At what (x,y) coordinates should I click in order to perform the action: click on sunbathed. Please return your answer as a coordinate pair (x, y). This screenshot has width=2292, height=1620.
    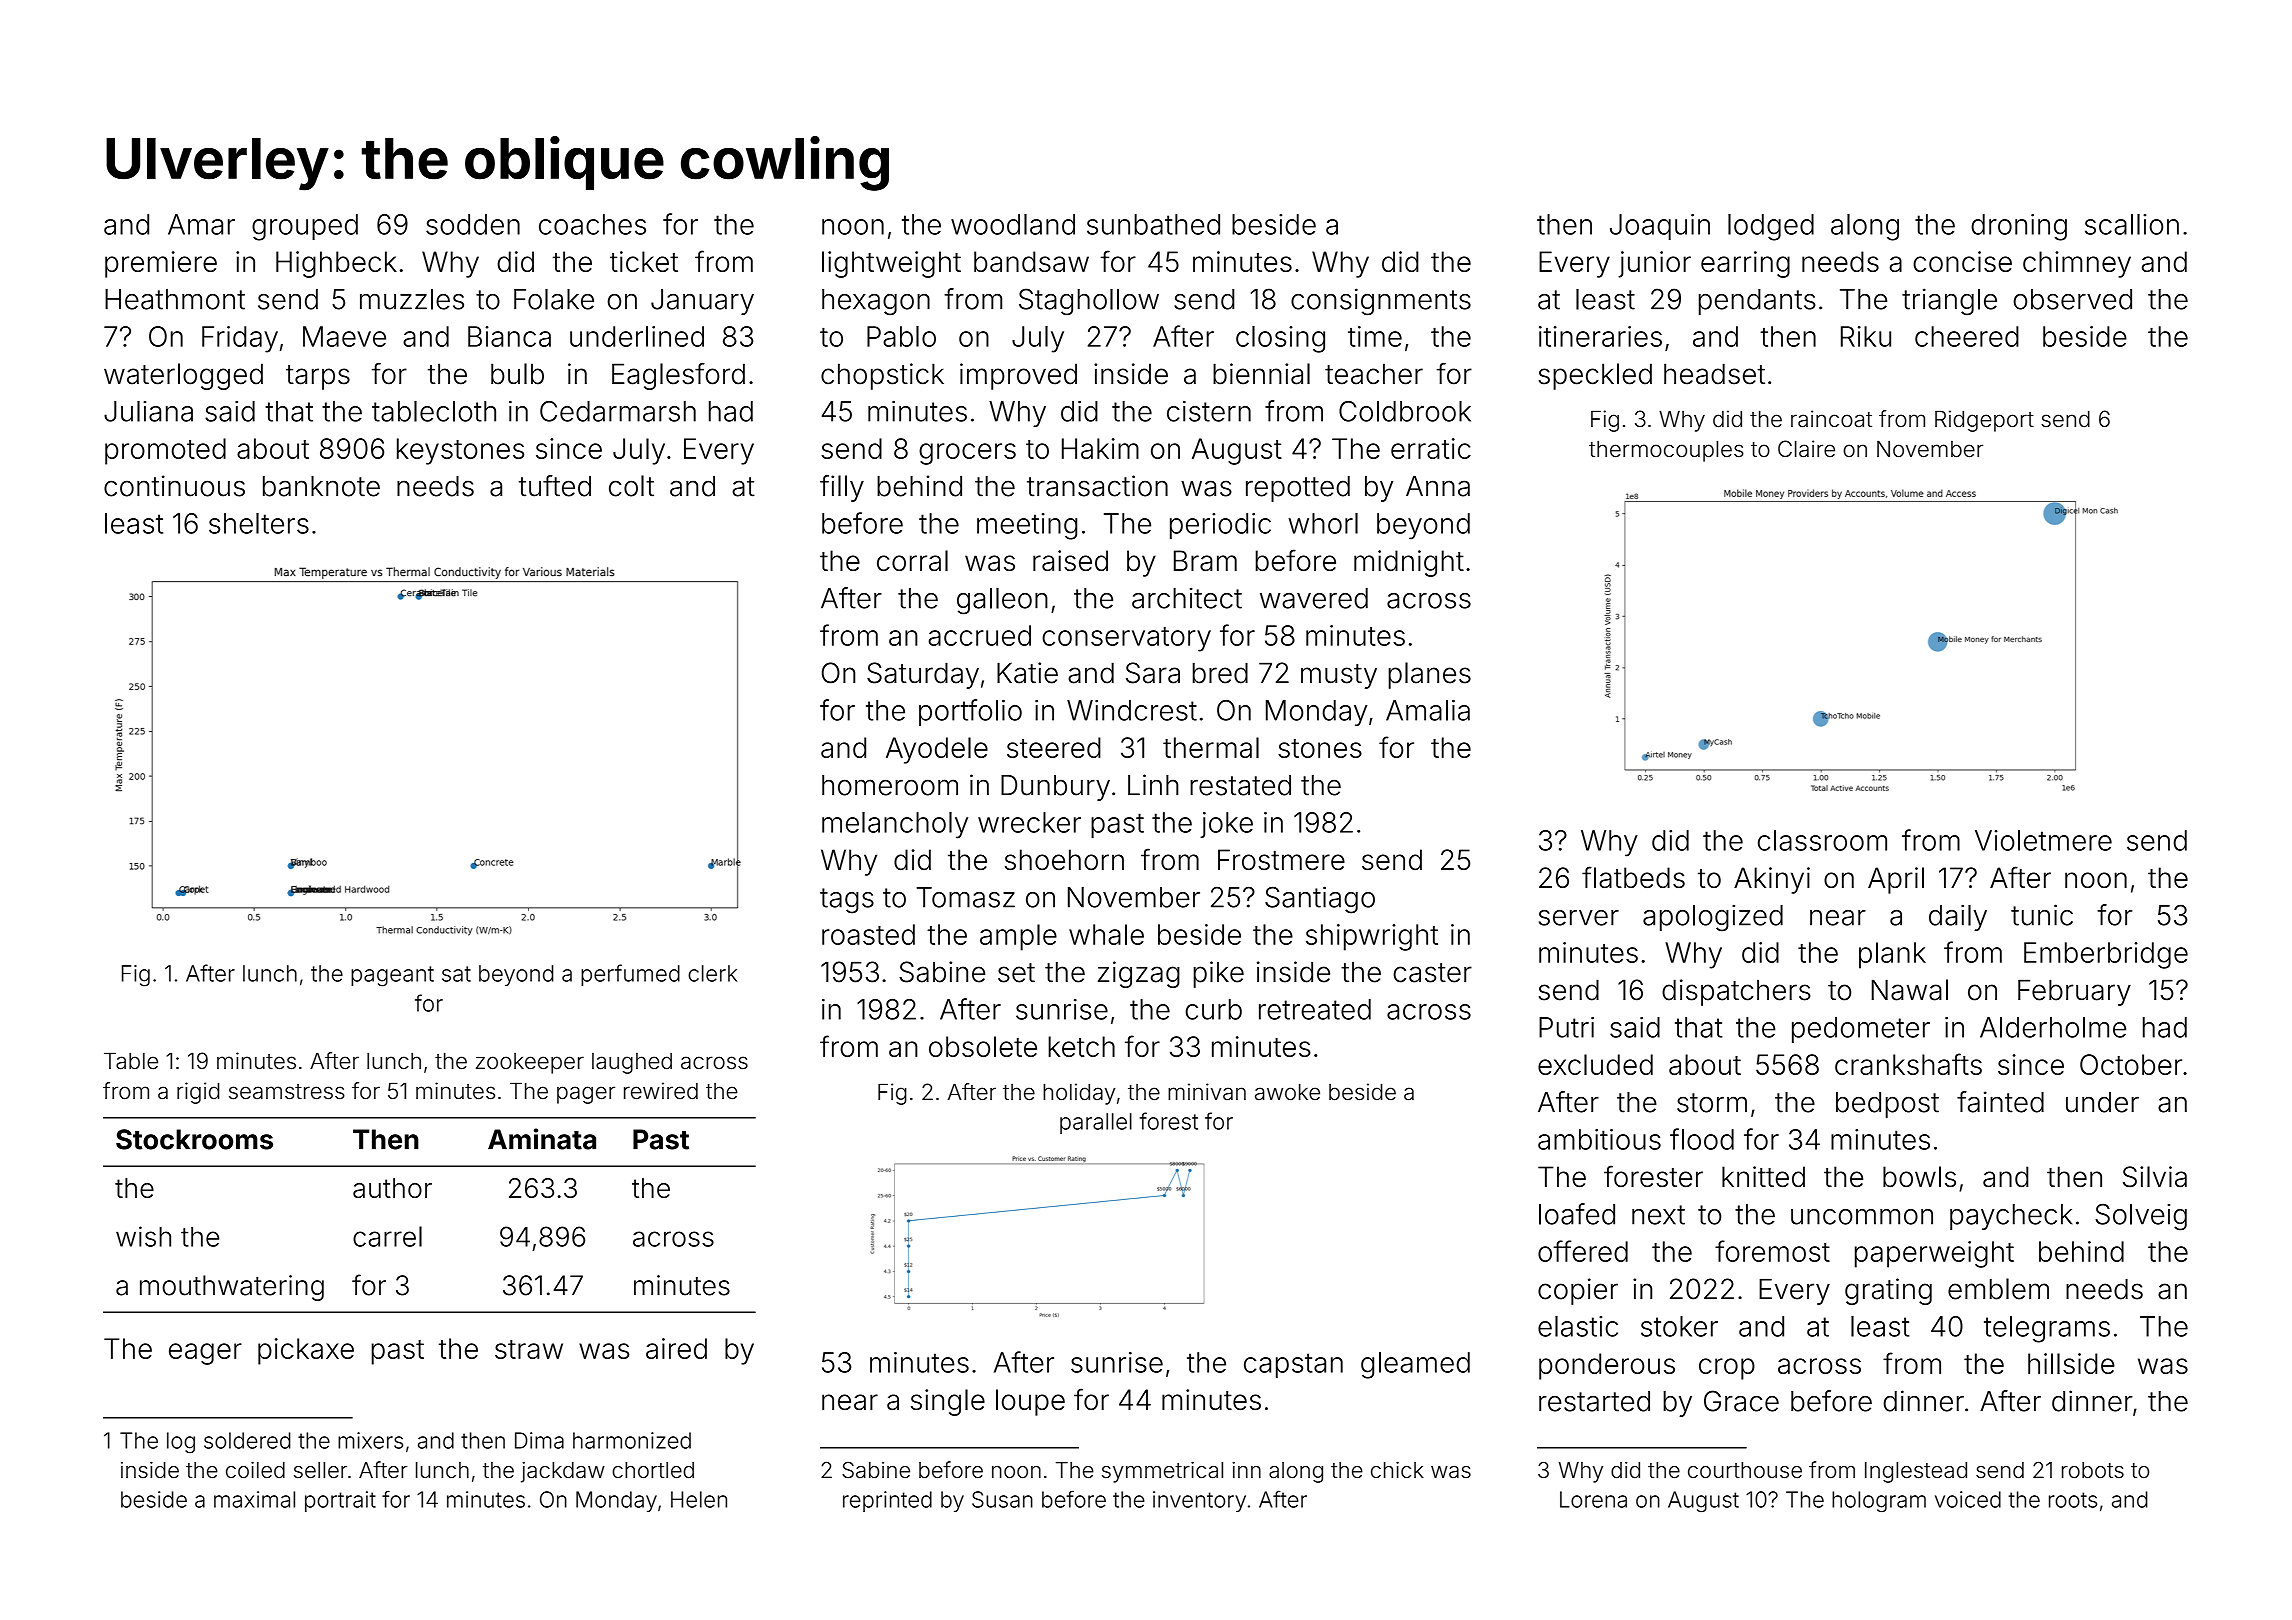
    Looking at the image, I should click on (1153, 224).
